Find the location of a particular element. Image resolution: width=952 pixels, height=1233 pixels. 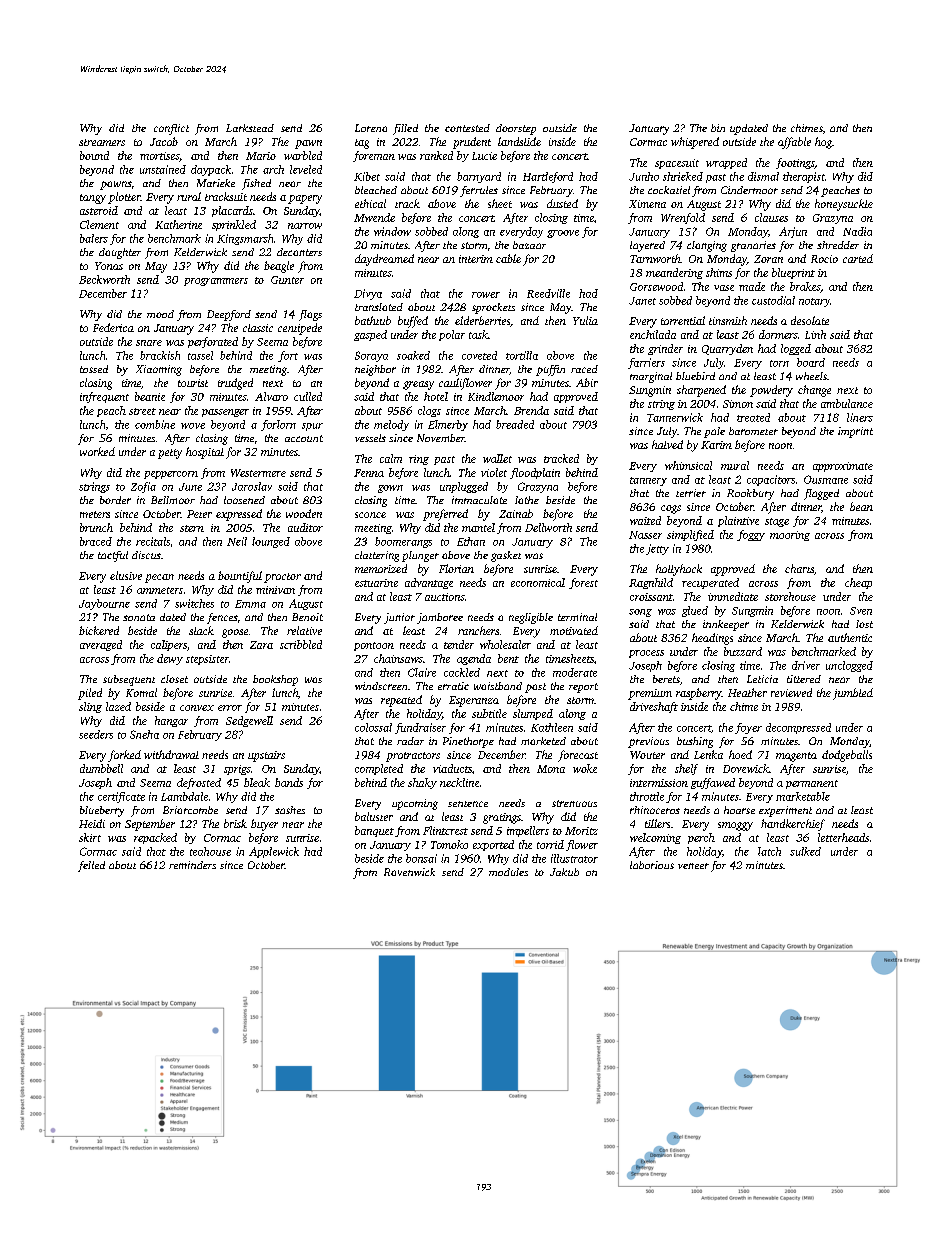

treated is located at coordinates (753, 417).
